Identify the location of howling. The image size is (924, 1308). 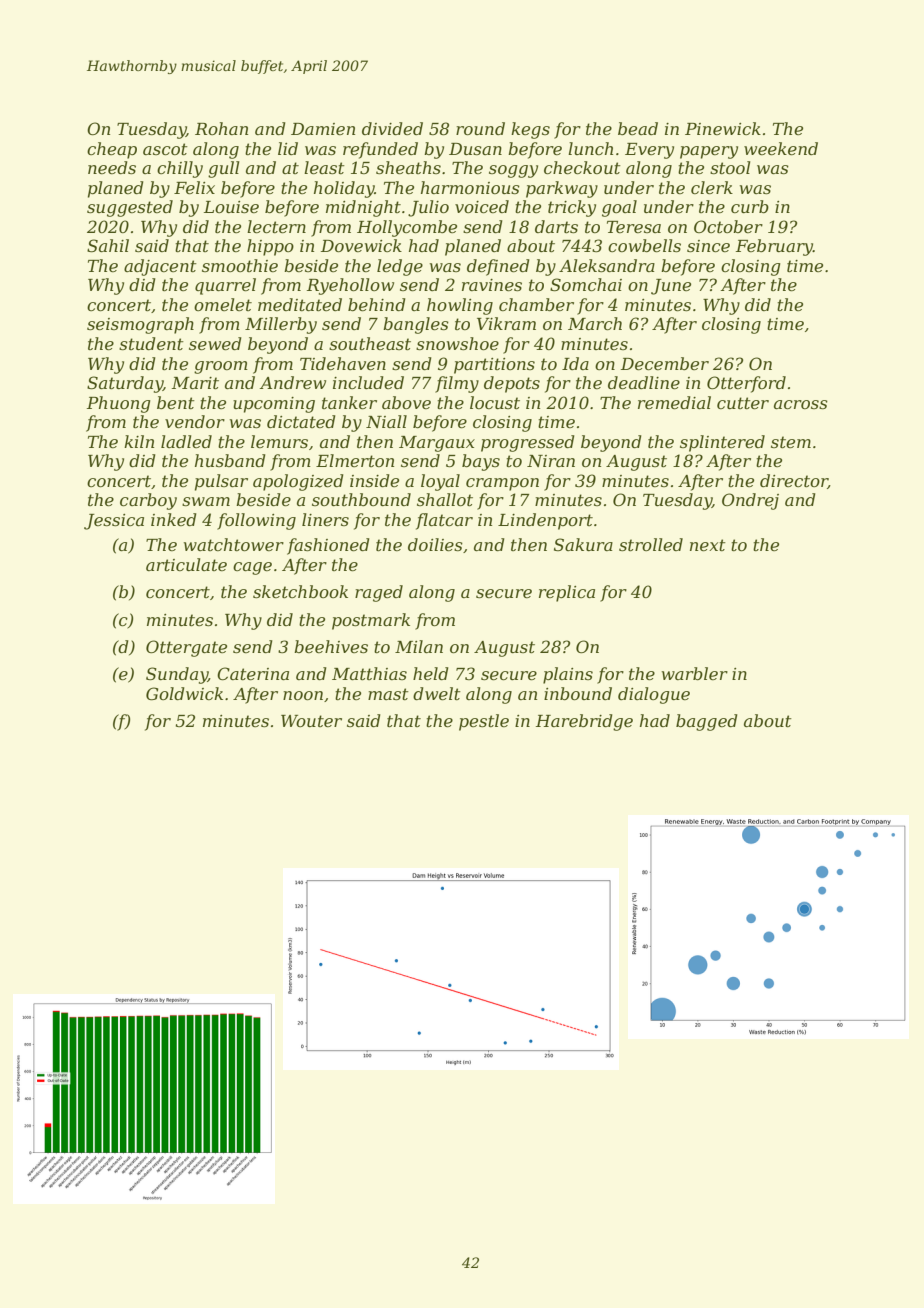
(460, 306).
